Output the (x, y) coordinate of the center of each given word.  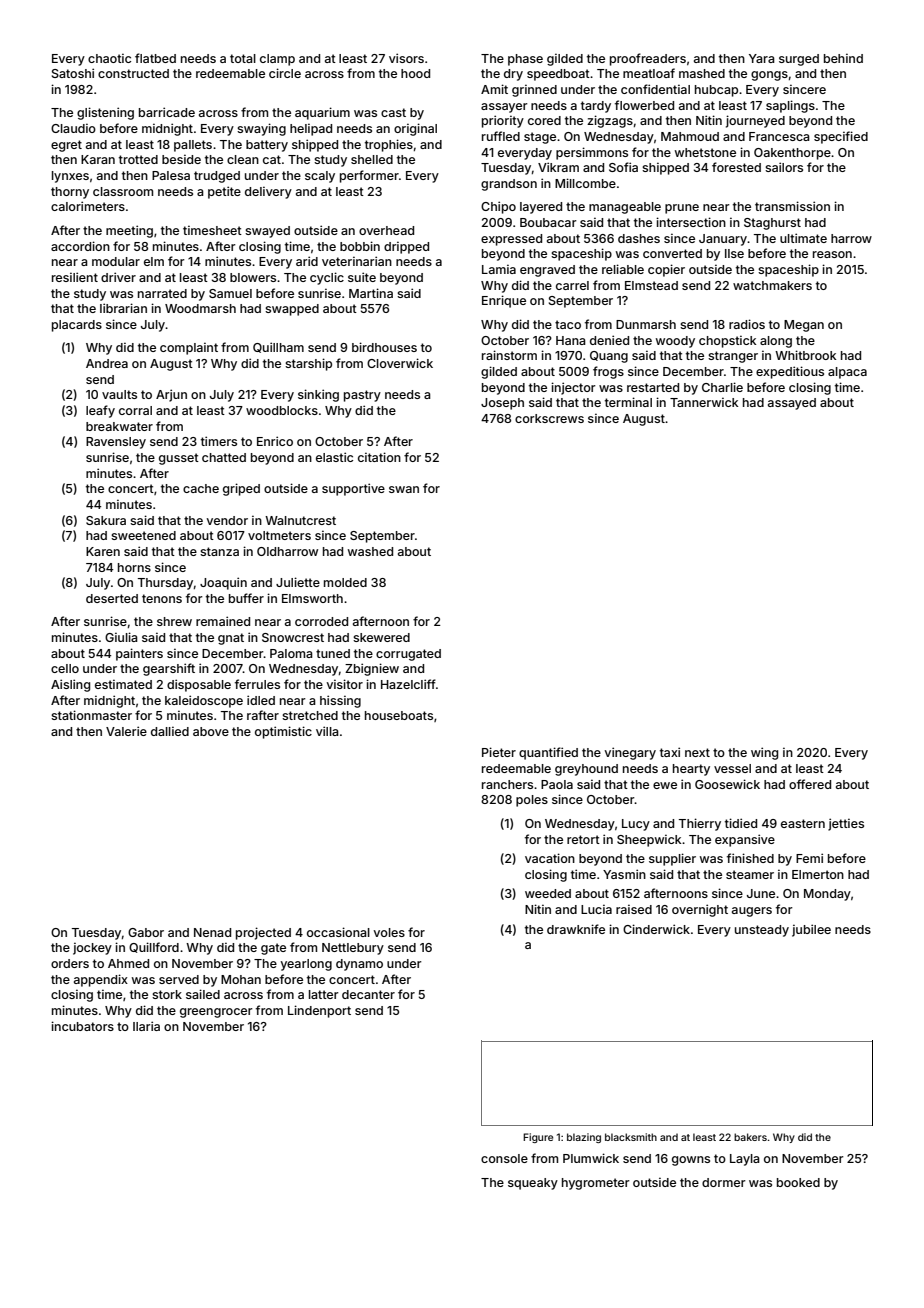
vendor (227, 520)
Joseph (502, 404)
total (243, 58)
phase (525, 60)
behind (843, 58)
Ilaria (146, 1026)
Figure (538, 1138)
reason (832, 254)
